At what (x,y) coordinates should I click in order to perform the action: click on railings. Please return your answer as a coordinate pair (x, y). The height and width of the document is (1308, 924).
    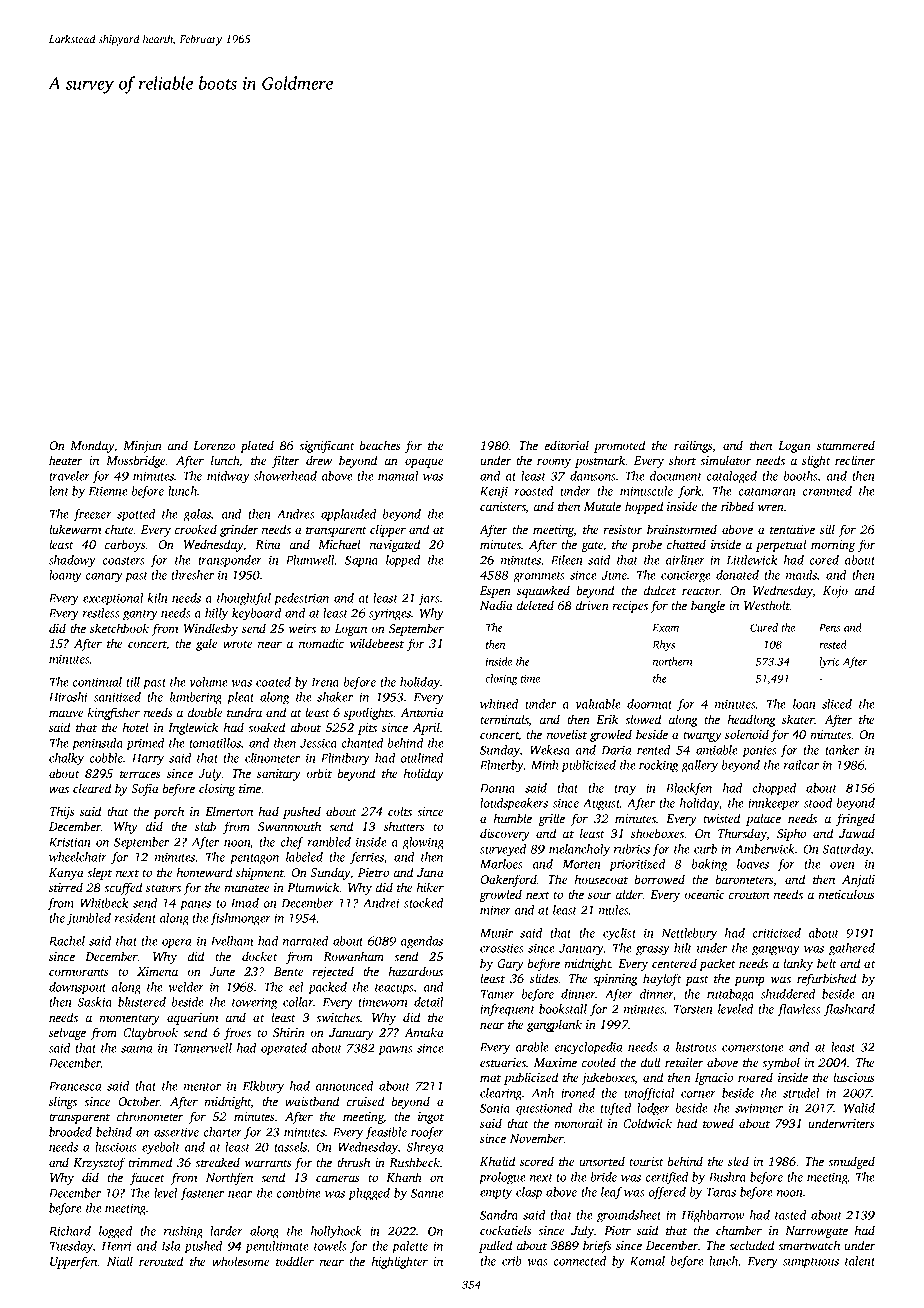
    Looking at the image, I should click on (693, 446).
